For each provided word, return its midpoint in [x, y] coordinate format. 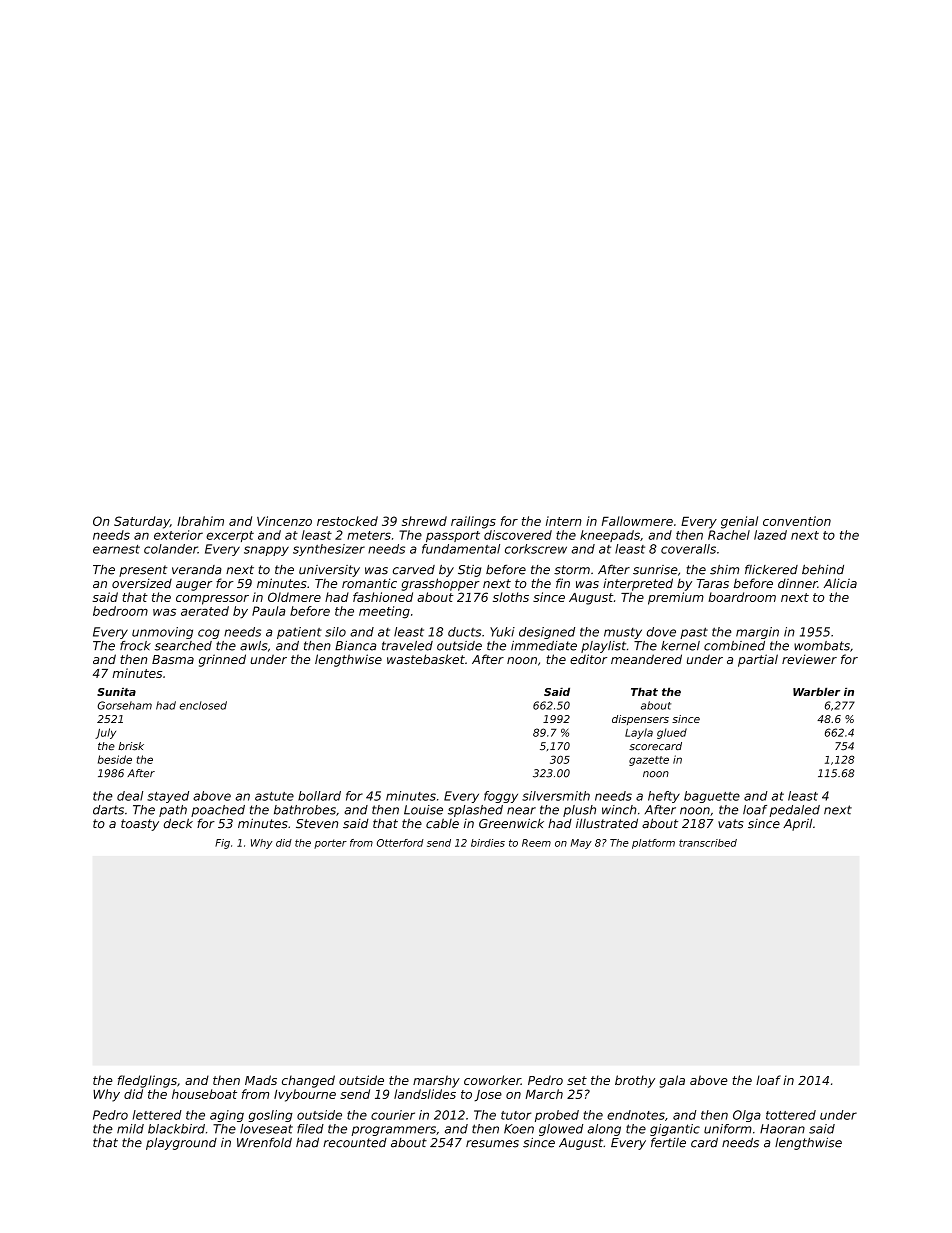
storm [572, 570]
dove [661, 632]
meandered [646, 659]
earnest [116, 549]
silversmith [556, 796]
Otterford [400, 843]
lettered [157, 1115]
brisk [131, 746]
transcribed [708, 843]
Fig [222, 844]
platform [653, 844]
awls [253, 646]
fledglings [147, 1081]
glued [672, 733]
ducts [464, 632]
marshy [436, 1081]
